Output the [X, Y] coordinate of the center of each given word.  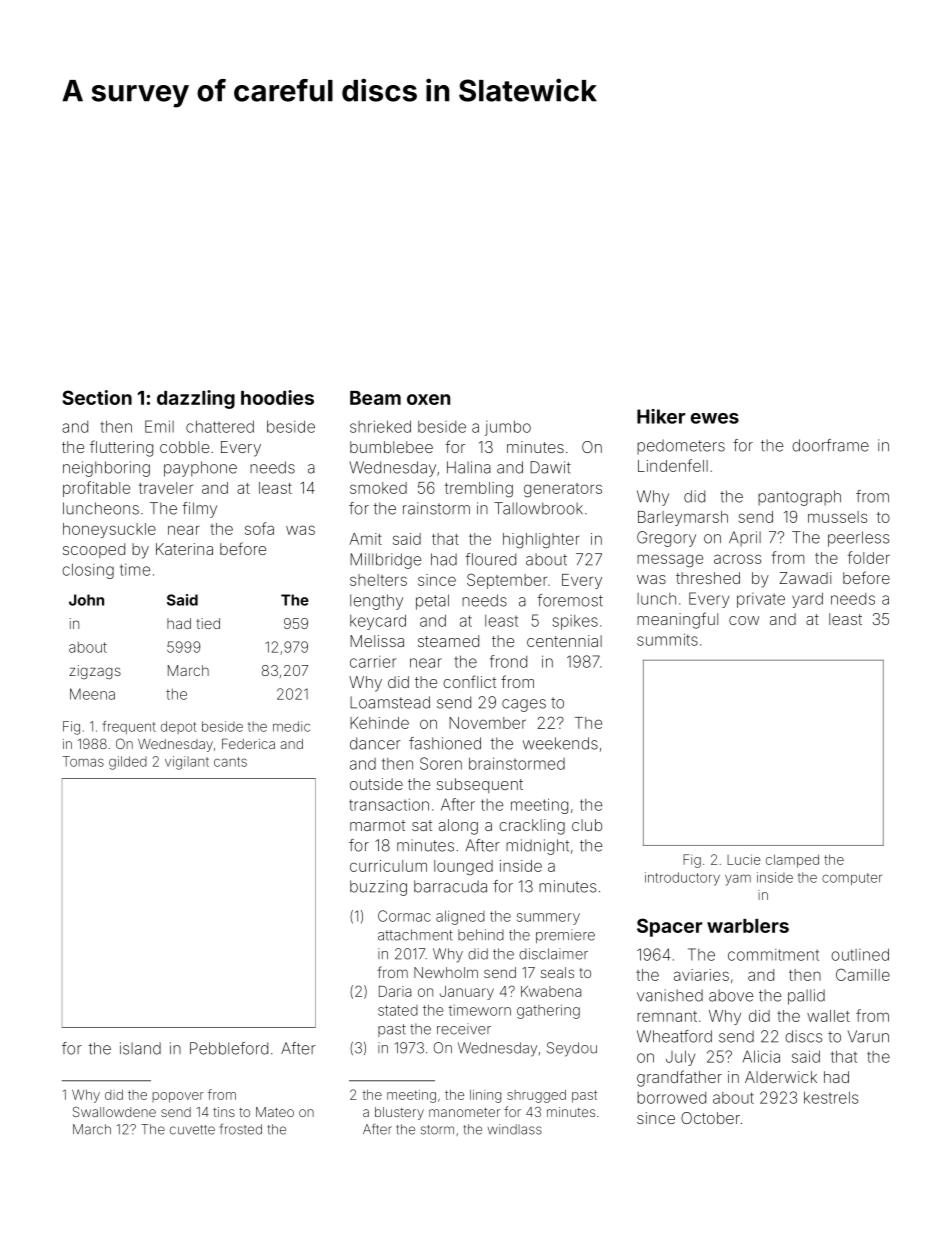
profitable [96, 489]
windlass [515, 1129]
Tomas [83, 761]
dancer [375, 743]
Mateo [275, 1112]
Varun [868, 1036]
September [507, 581]
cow [744, 620]
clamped [792, 861]
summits [667, 639]
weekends [560, 743]
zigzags [95, 672]
